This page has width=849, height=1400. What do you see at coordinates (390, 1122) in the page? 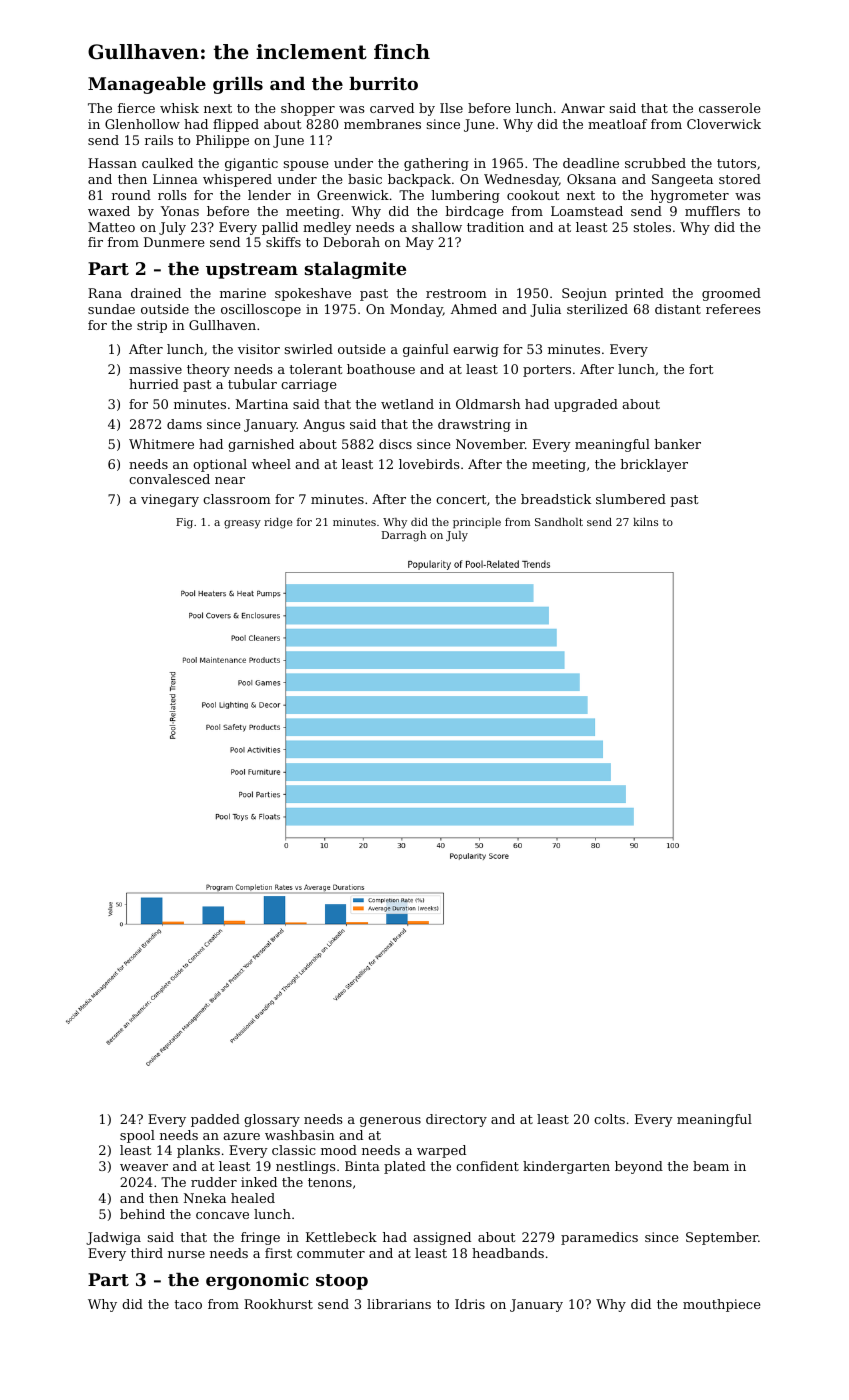
I see `generous` at bounding box center [390, 1122].
